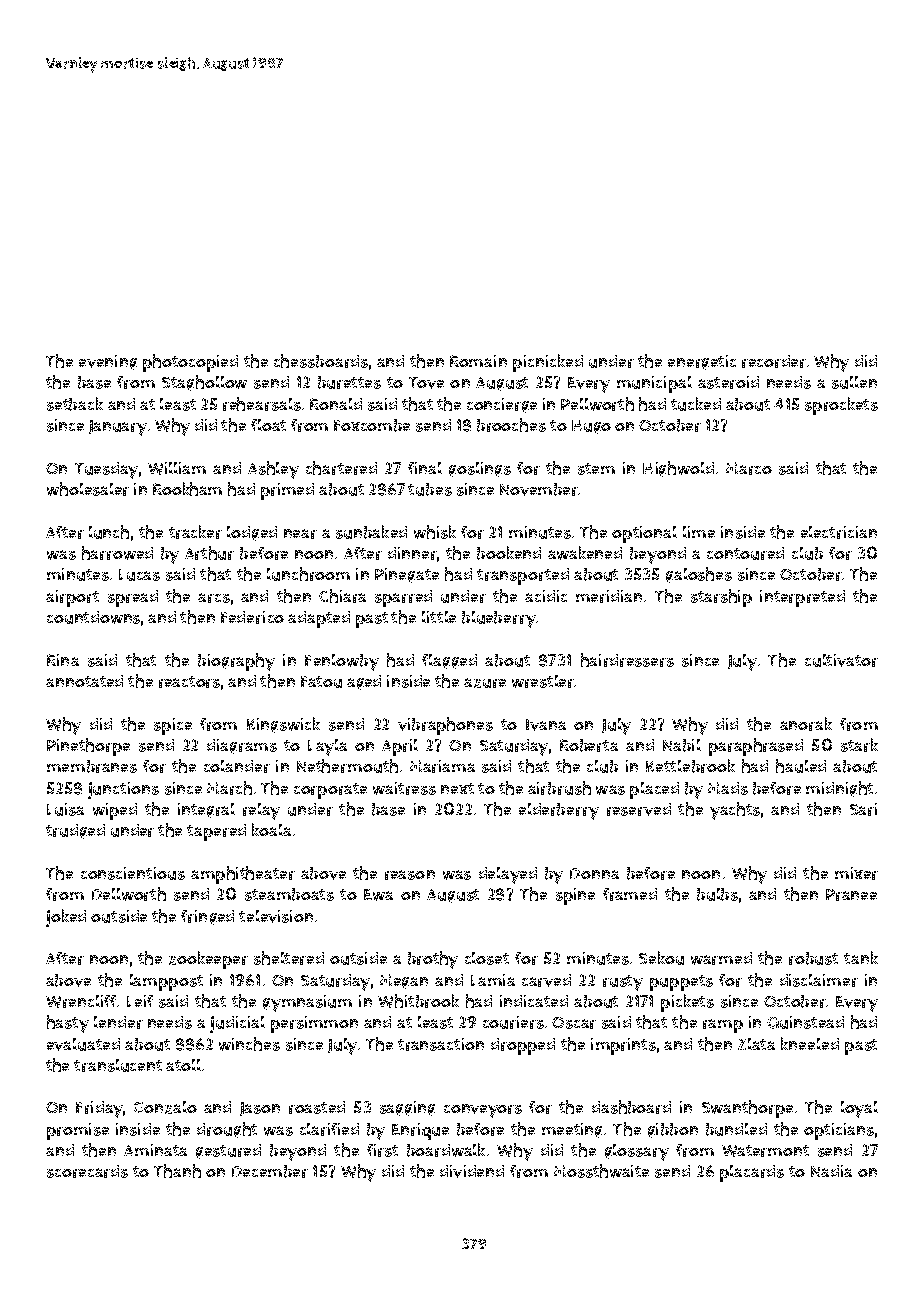 The height and width of the page is (1308, 924). What do you see at coordinates (319, 619) in the page?
I see `adapted` at bounding box center [319, 619].
